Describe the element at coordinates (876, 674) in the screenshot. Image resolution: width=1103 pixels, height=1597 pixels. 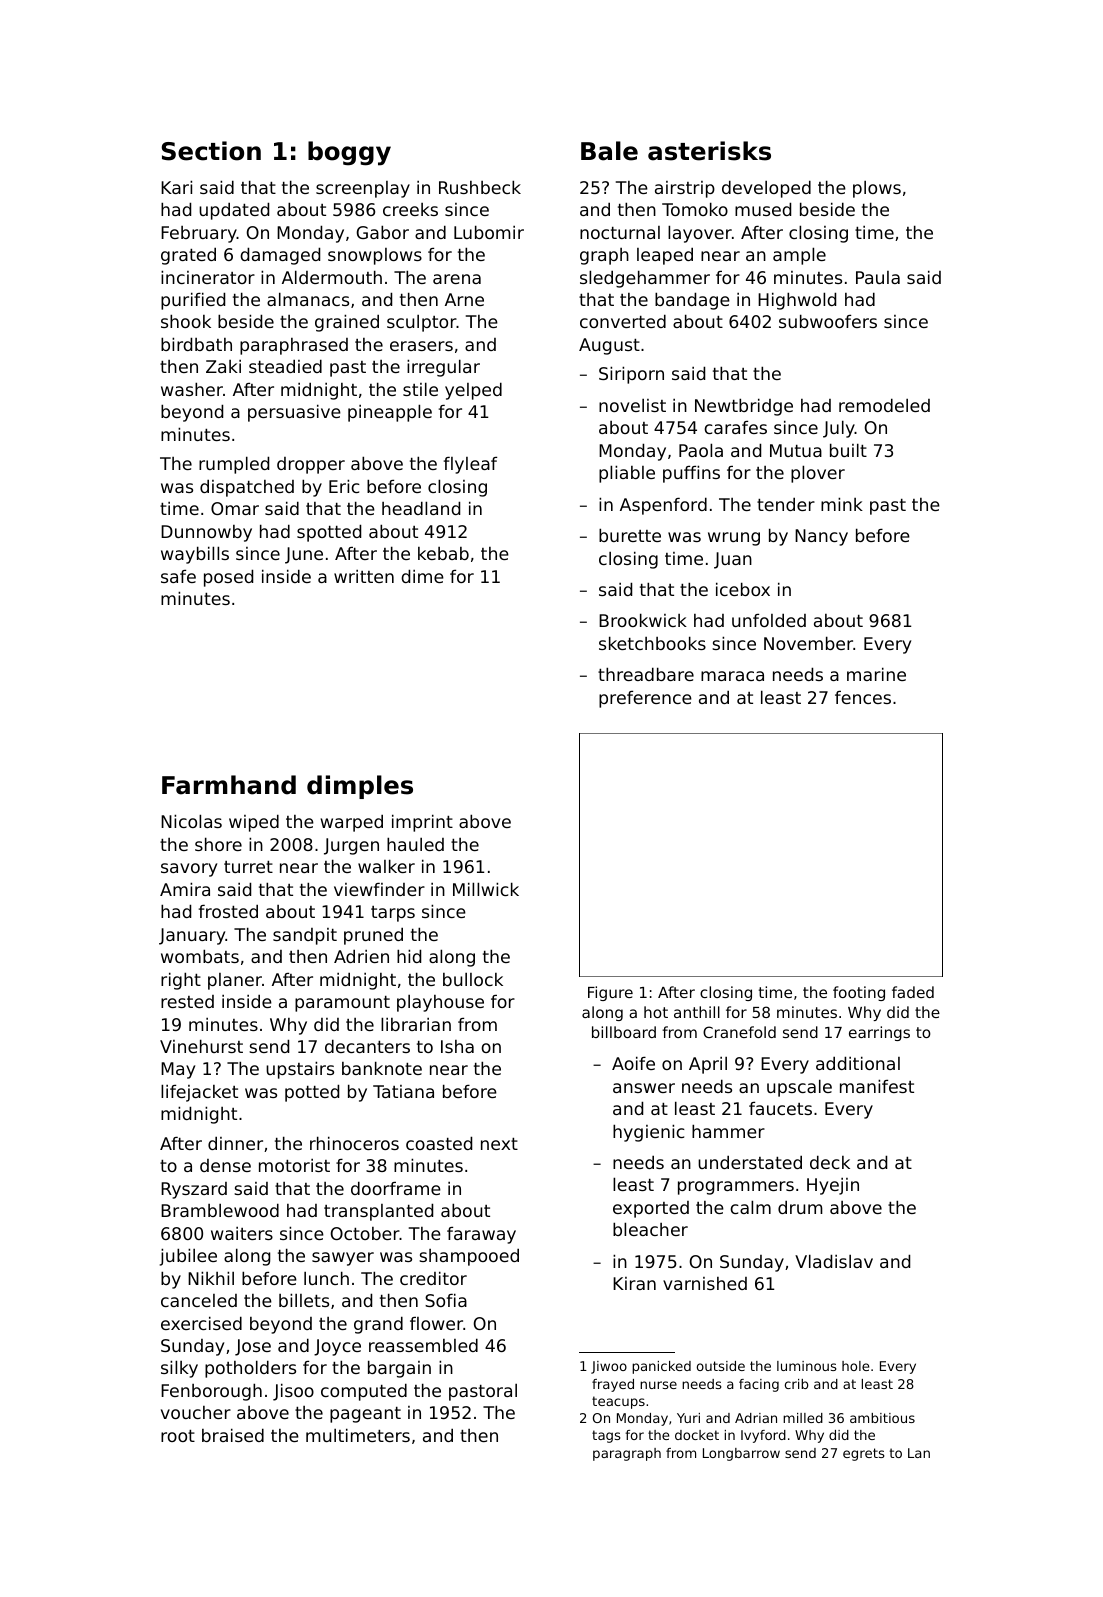
I see `marine` at that location.
